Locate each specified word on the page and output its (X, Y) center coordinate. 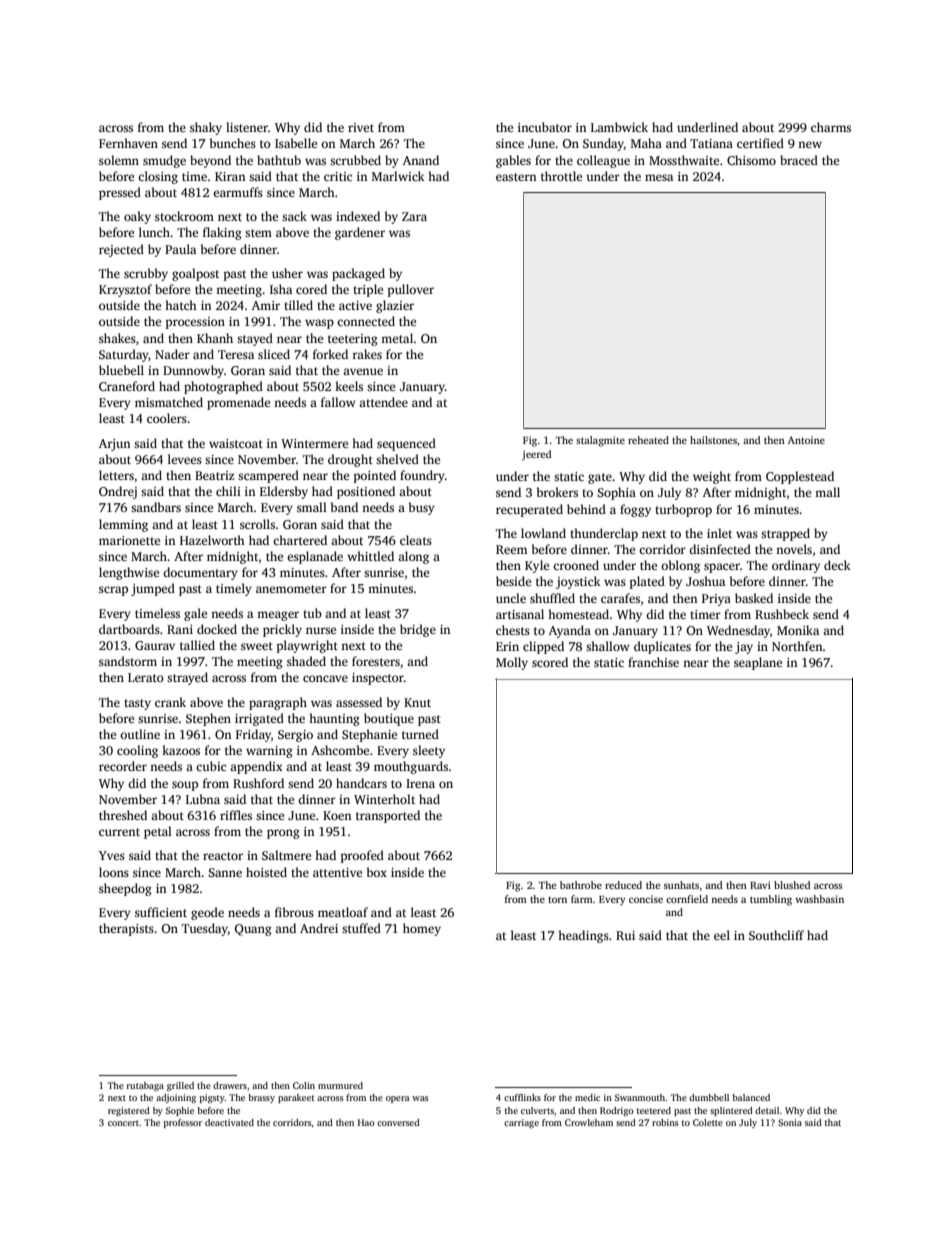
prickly (282, 630)
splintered (731, 1111)
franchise (653, 662)
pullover (410, 290)
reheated (648, 440)
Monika (798, 630)
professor (183, 1123)
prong (283, 834)
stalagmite (600, 441)
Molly (512, 663)
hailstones (713, 440)
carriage (521, 1123)
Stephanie (369, 735)
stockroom (184, 216)
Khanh (215, 338)
